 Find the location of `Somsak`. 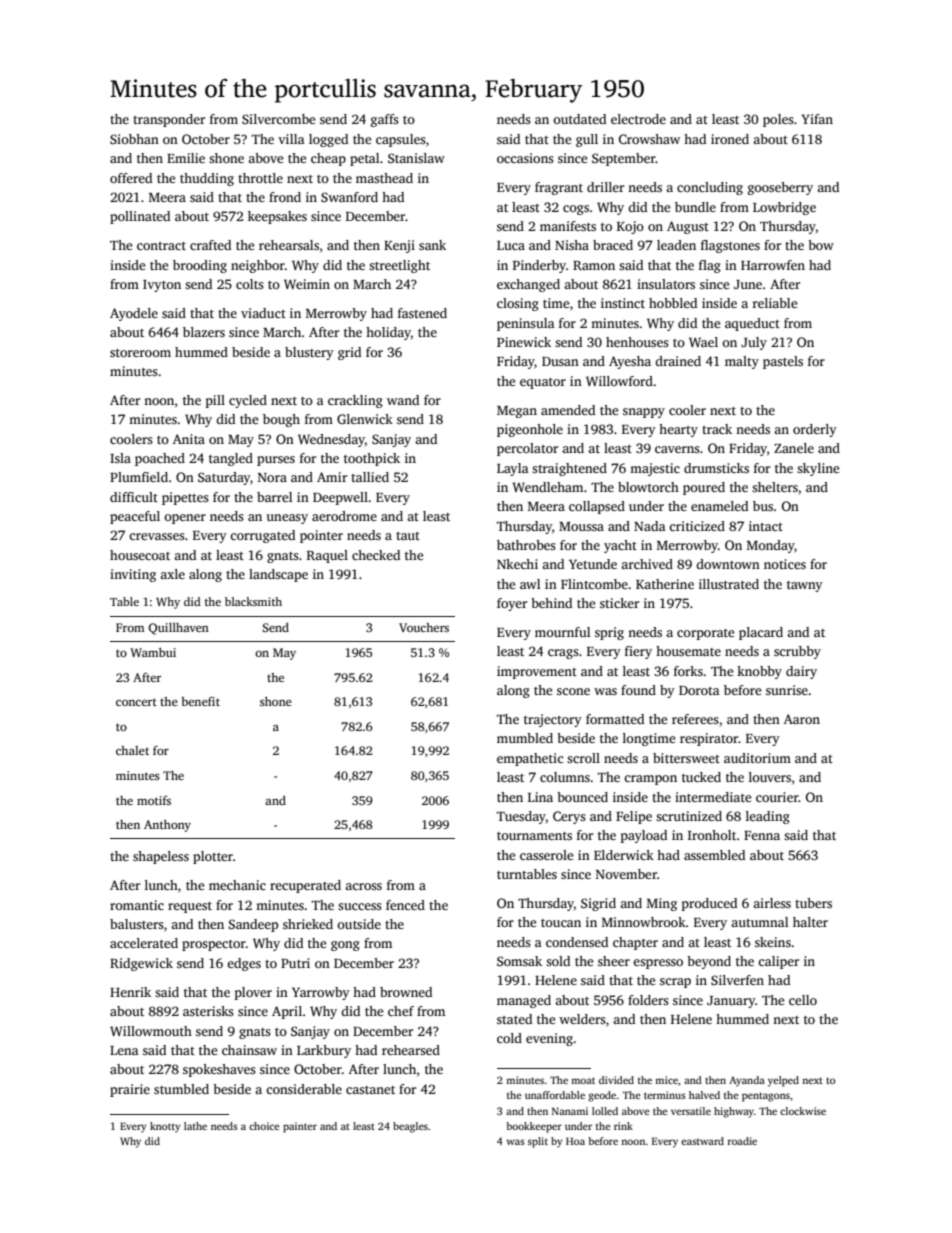

Somsak is located at coordinates (519, 961).
